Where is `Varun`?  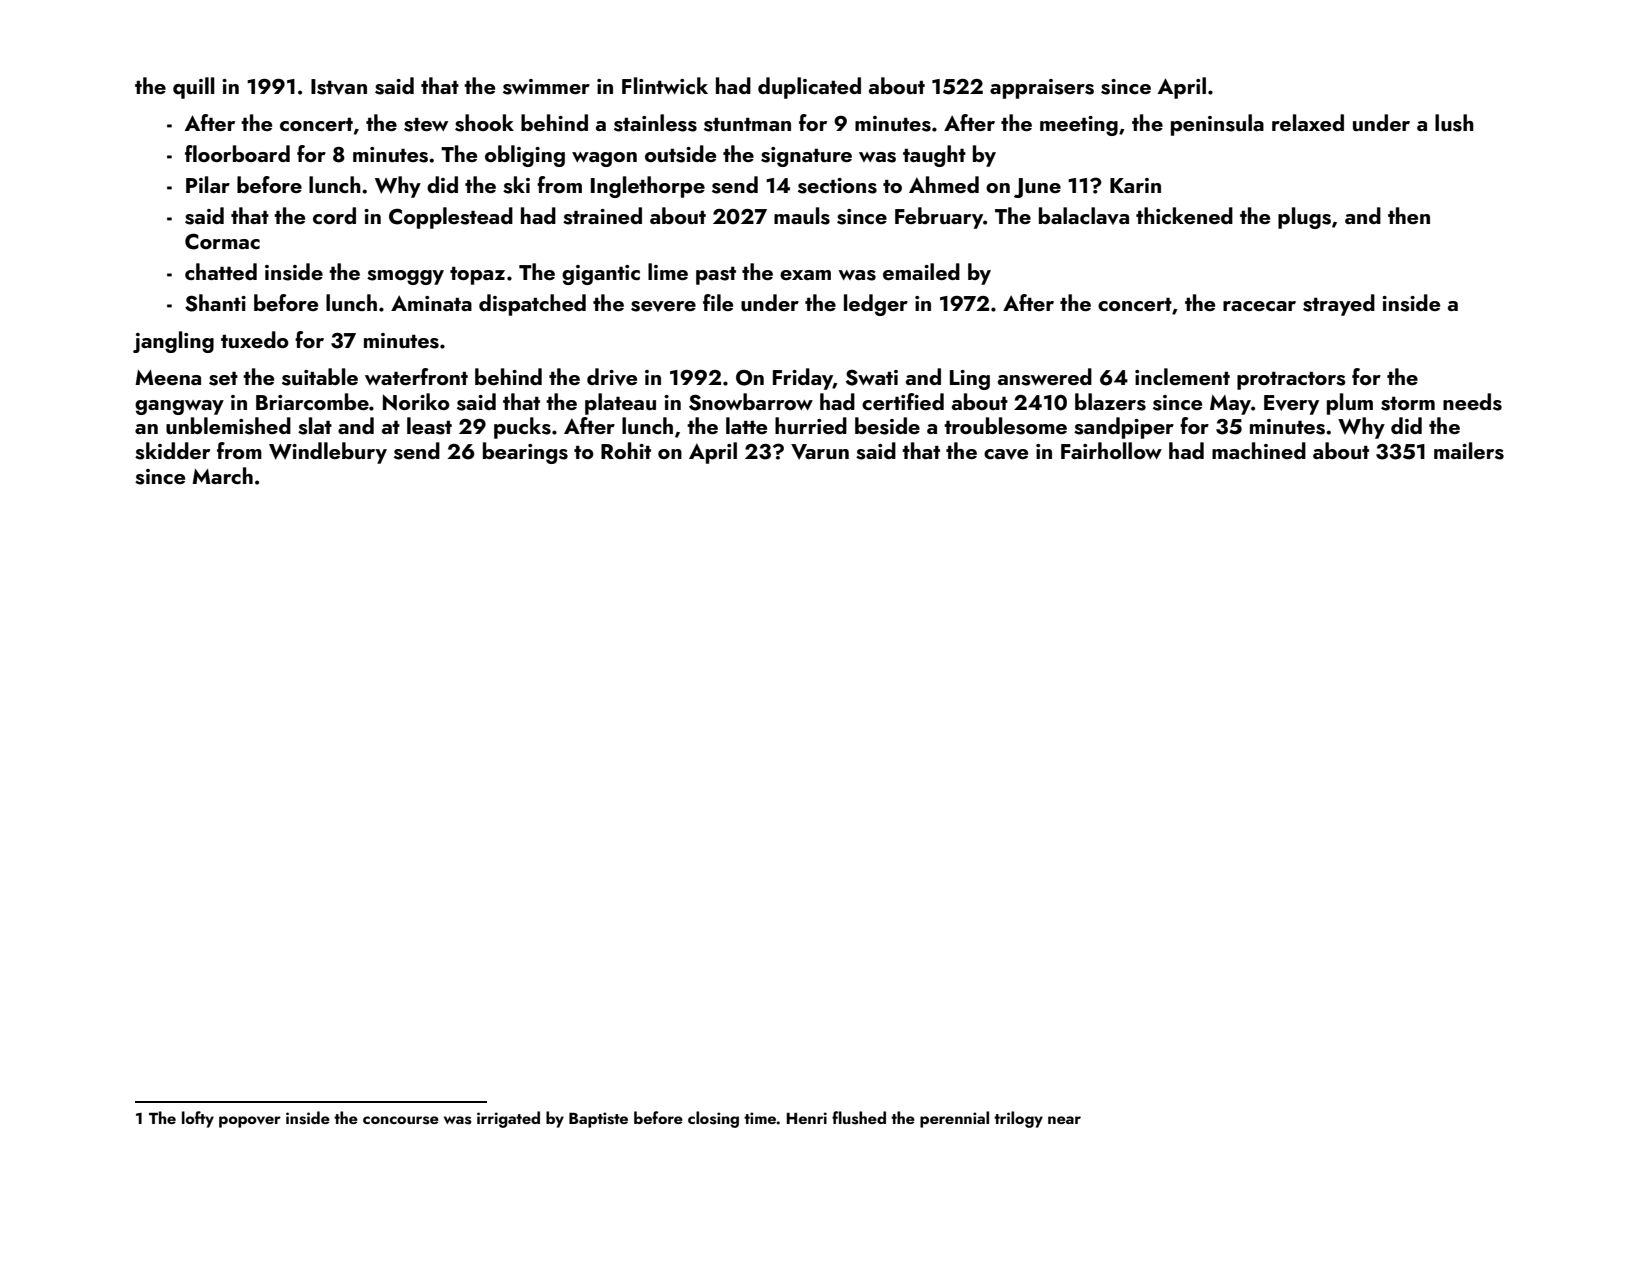
Varun is located at coordinates (820, 452).
